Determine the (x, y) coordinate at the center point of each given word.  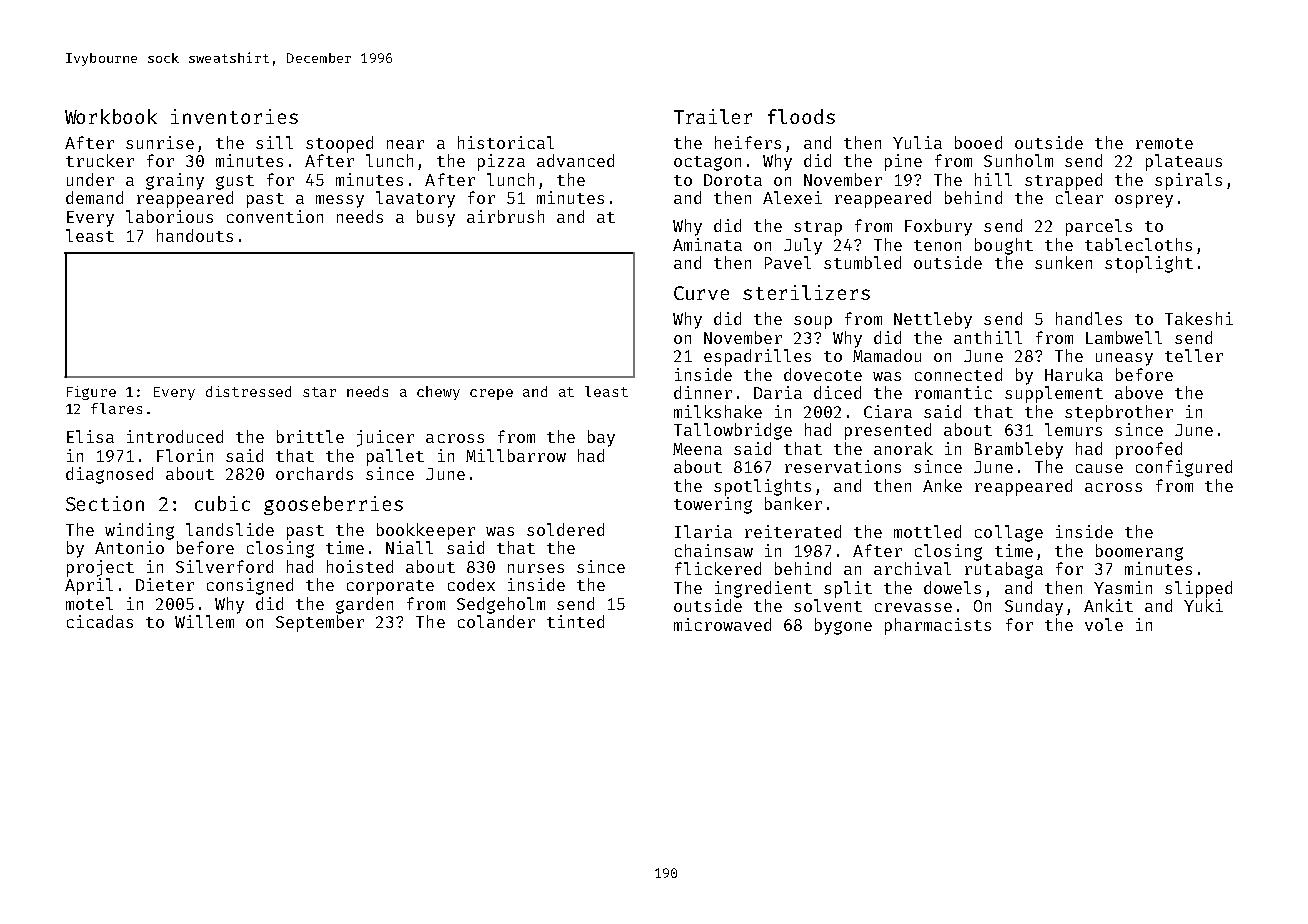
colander (496, 621)
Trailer (713, 116)
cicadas (100, 621)
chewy (438, 393)
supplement (1054, 394)
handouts (195, 235)
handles (1089, 318)
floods (801, 116)
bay (601, 438)
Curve (701, 293)
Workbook (111, 116)
